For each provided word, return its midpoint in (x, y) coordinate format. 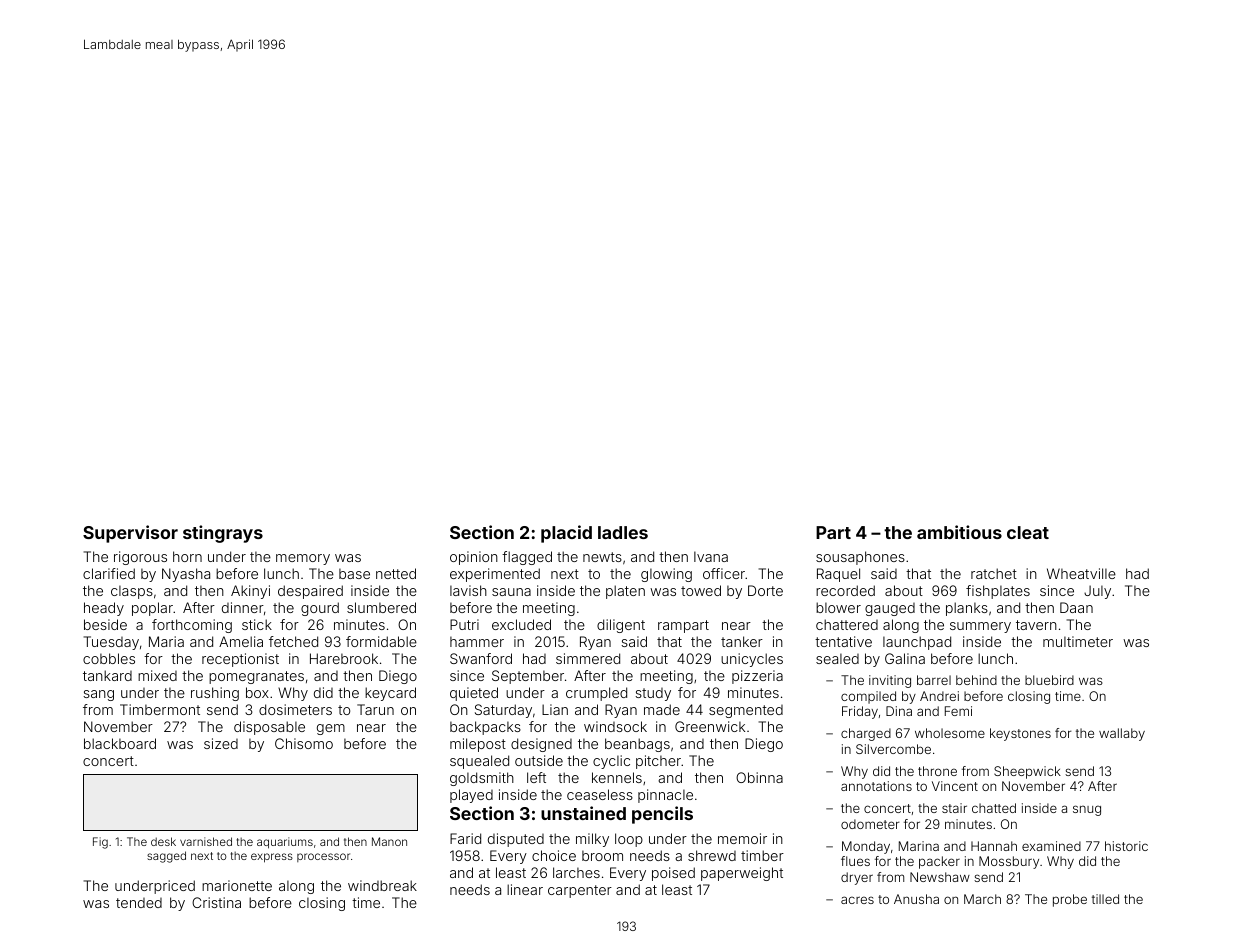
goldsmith (482, 779)
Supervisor (130, 534)
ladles (623, 532)
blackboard (120, 743)
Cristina (216, 902)
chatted (994, 808)
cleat (1028, 532)
